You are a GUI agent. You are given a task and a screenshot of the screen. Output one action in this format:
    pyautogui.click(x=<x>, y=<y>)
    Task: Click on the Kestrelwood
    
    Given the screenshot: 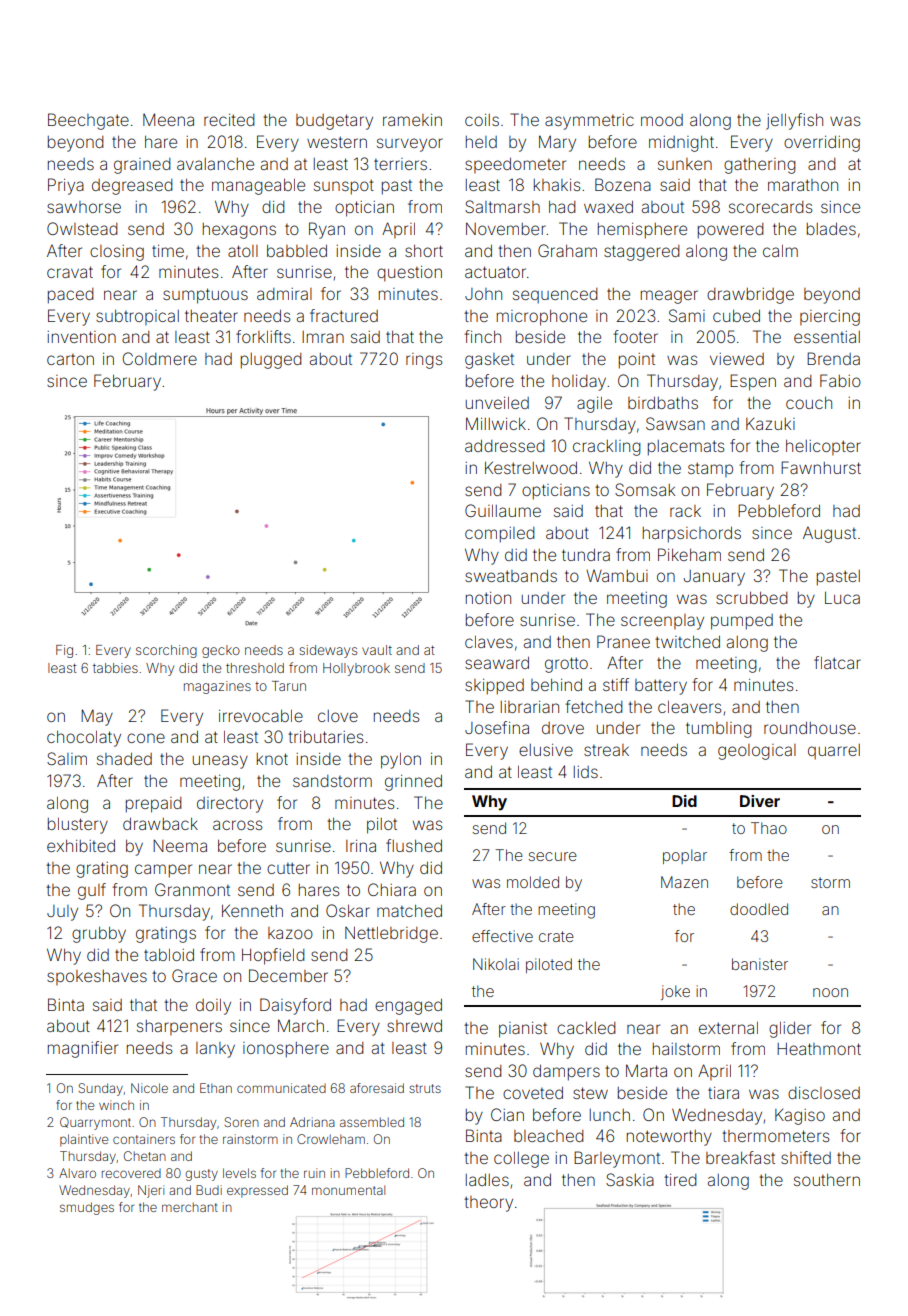 What is the action you would take?
    pyautogui.click(x=531, y=467)
